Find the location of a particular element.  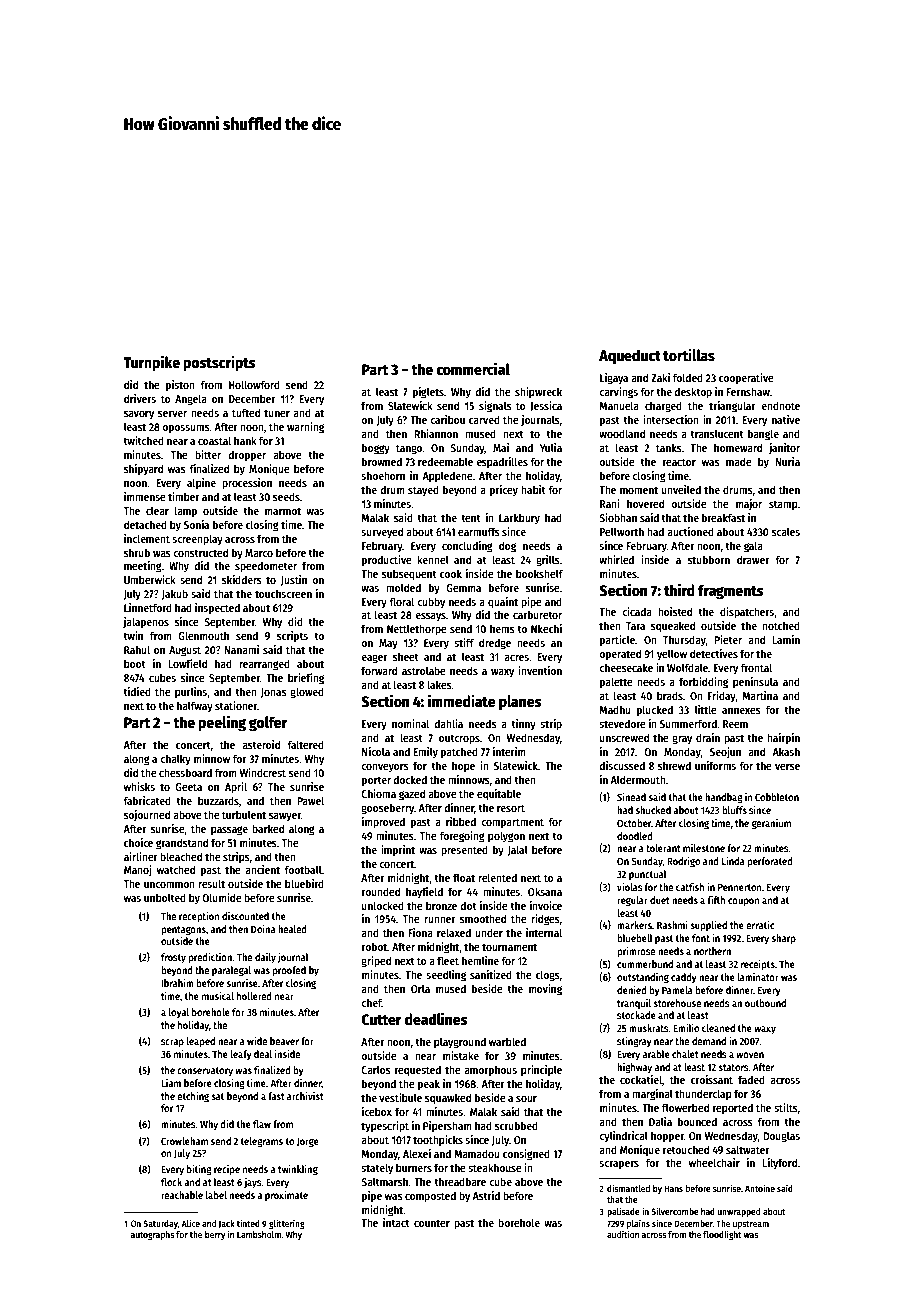

folded is located at coordinates (688, 377).
